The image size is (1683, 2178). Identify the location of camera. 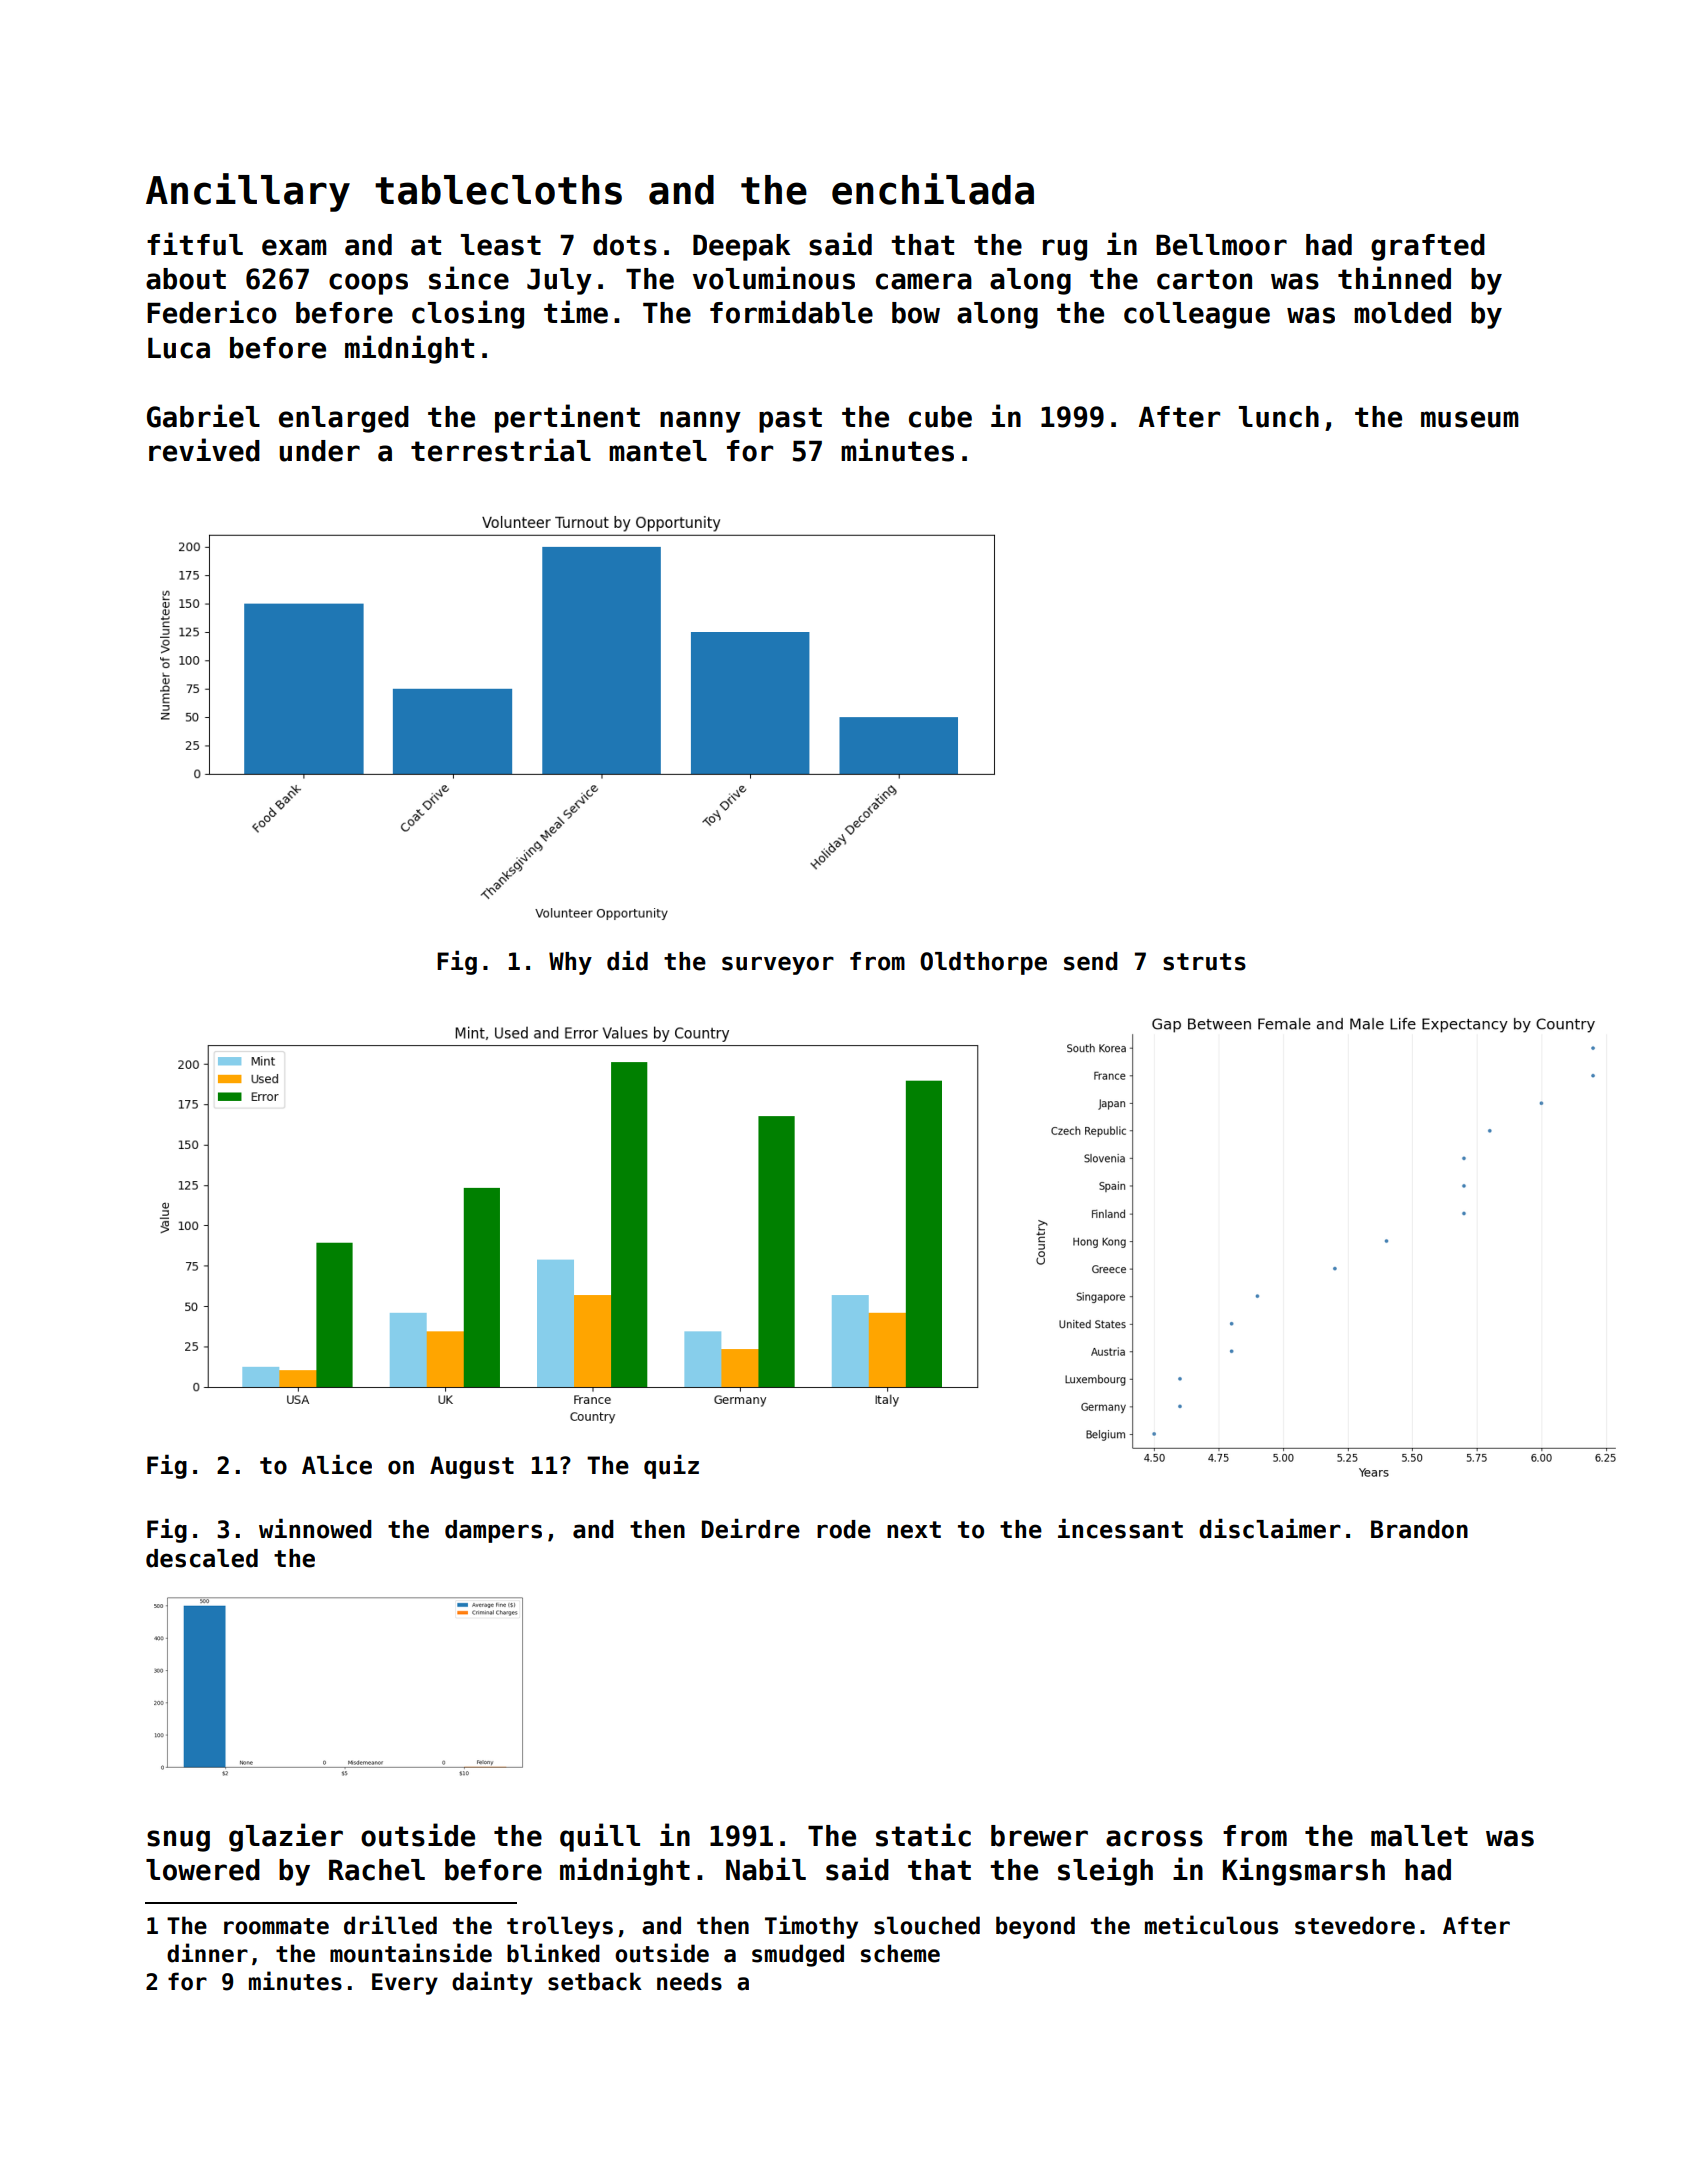
(924, 281).
